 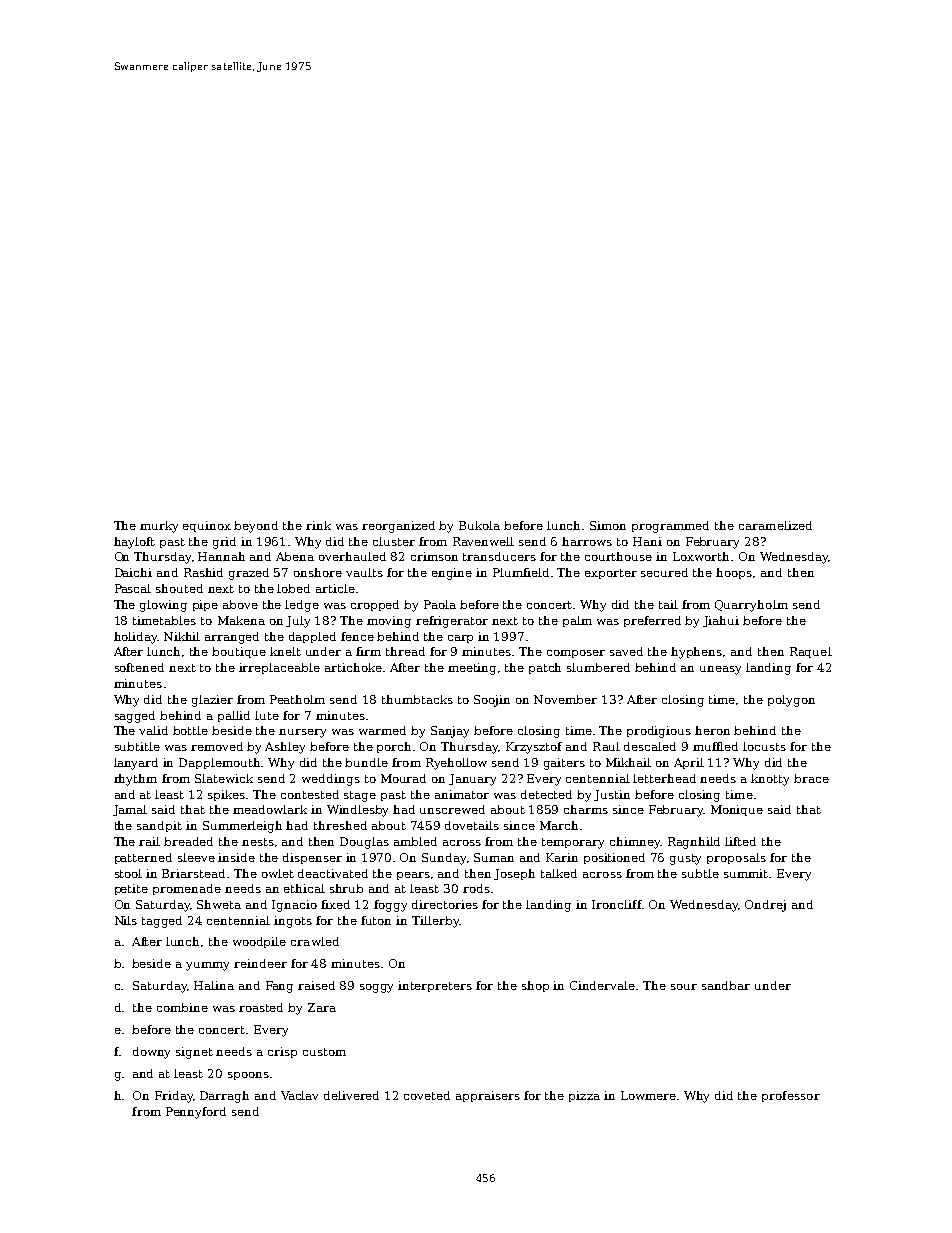 What do you see at coordinates (764, 746) in the screenshot?
I see `locusts` at bounding box center [764, 746].
